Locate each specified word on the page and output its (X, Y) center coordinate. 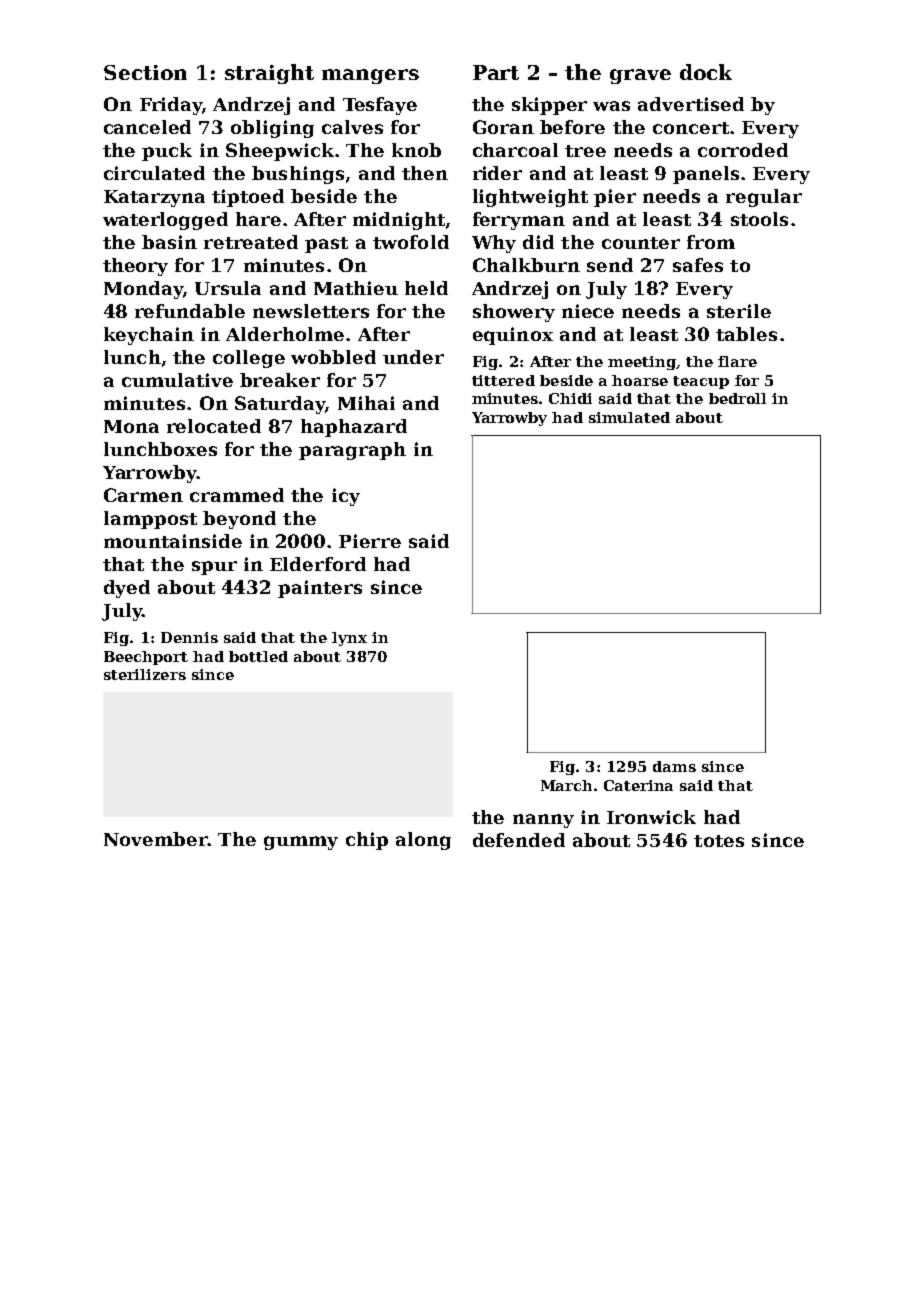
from (711, 242)
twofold (411, 242)
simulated (629, 417)
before (572, 127)
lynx (349, 639)
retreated (251, 242)
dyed (127, 589)
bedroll (737, 398)
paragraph (352, 451)
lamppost (150, 520)
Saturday (280, 405)
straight (269, 74)
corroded (743, 150)
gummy (301, 843)
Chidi (570, 398)
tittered (503, 380)
